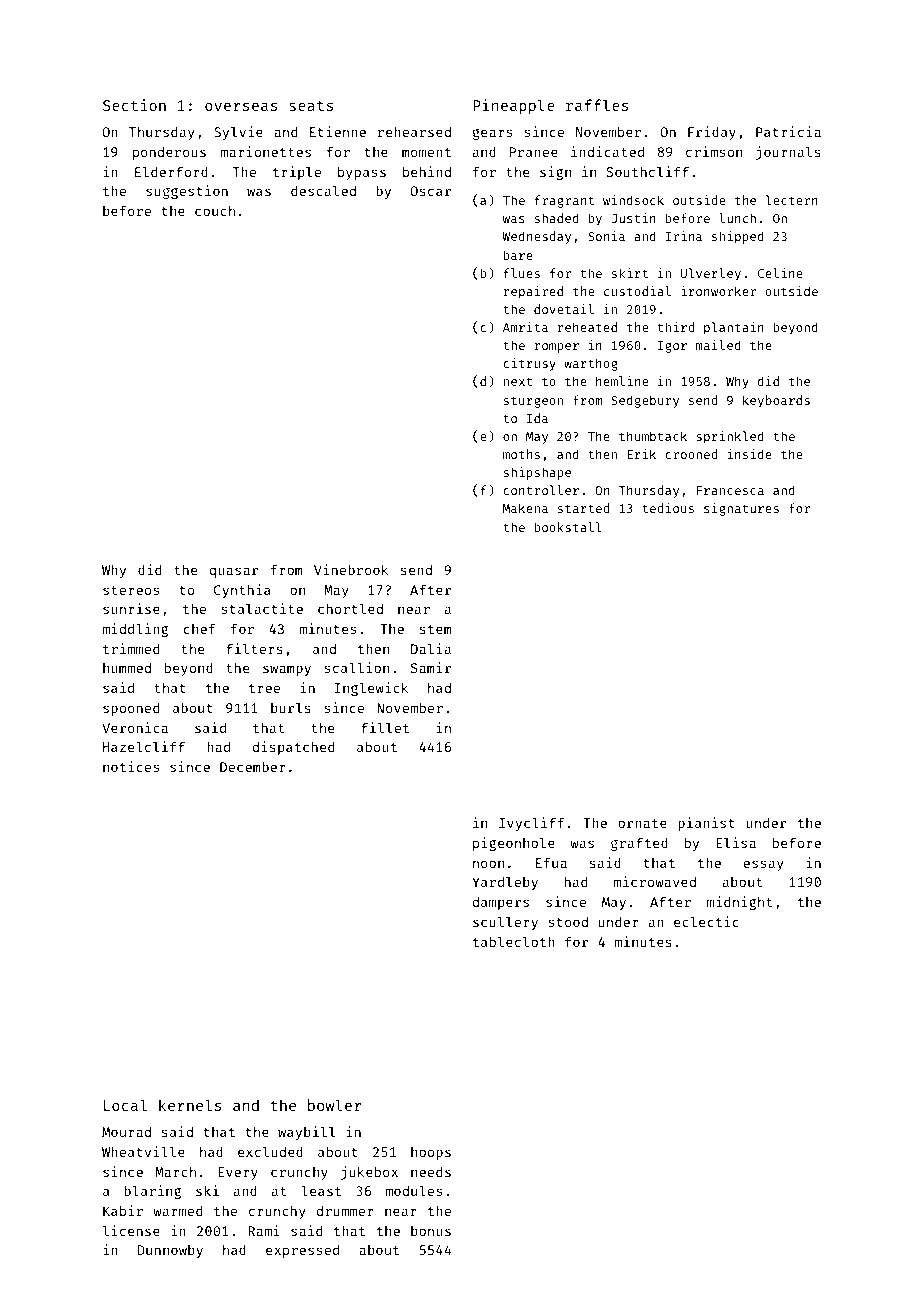 The width and height of the document is (924, 1308). I want to click on dampers, so click(500, 903).
